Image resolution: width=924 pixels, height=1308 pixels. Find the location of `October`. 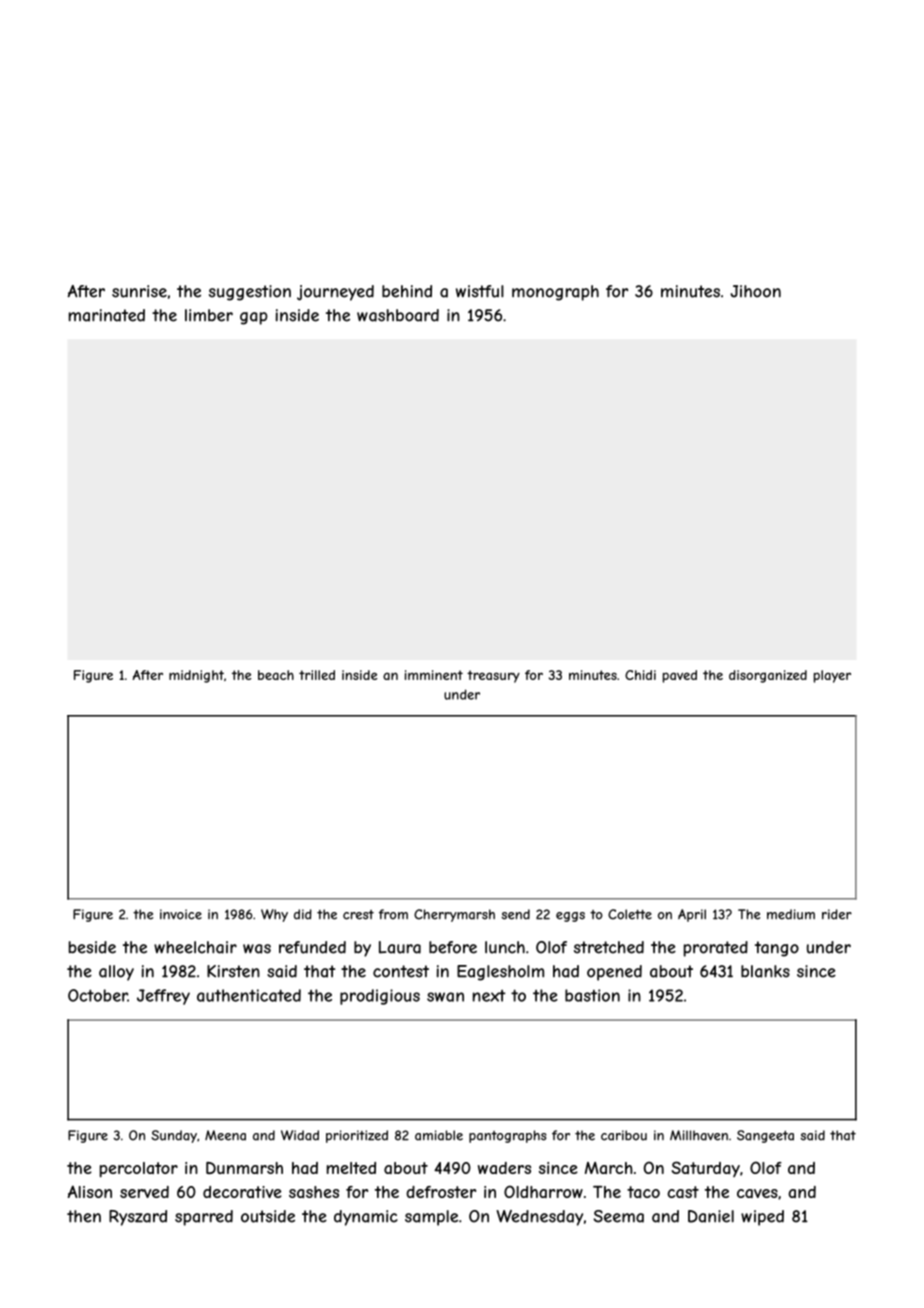

October is located at coordinates (98, 995).
